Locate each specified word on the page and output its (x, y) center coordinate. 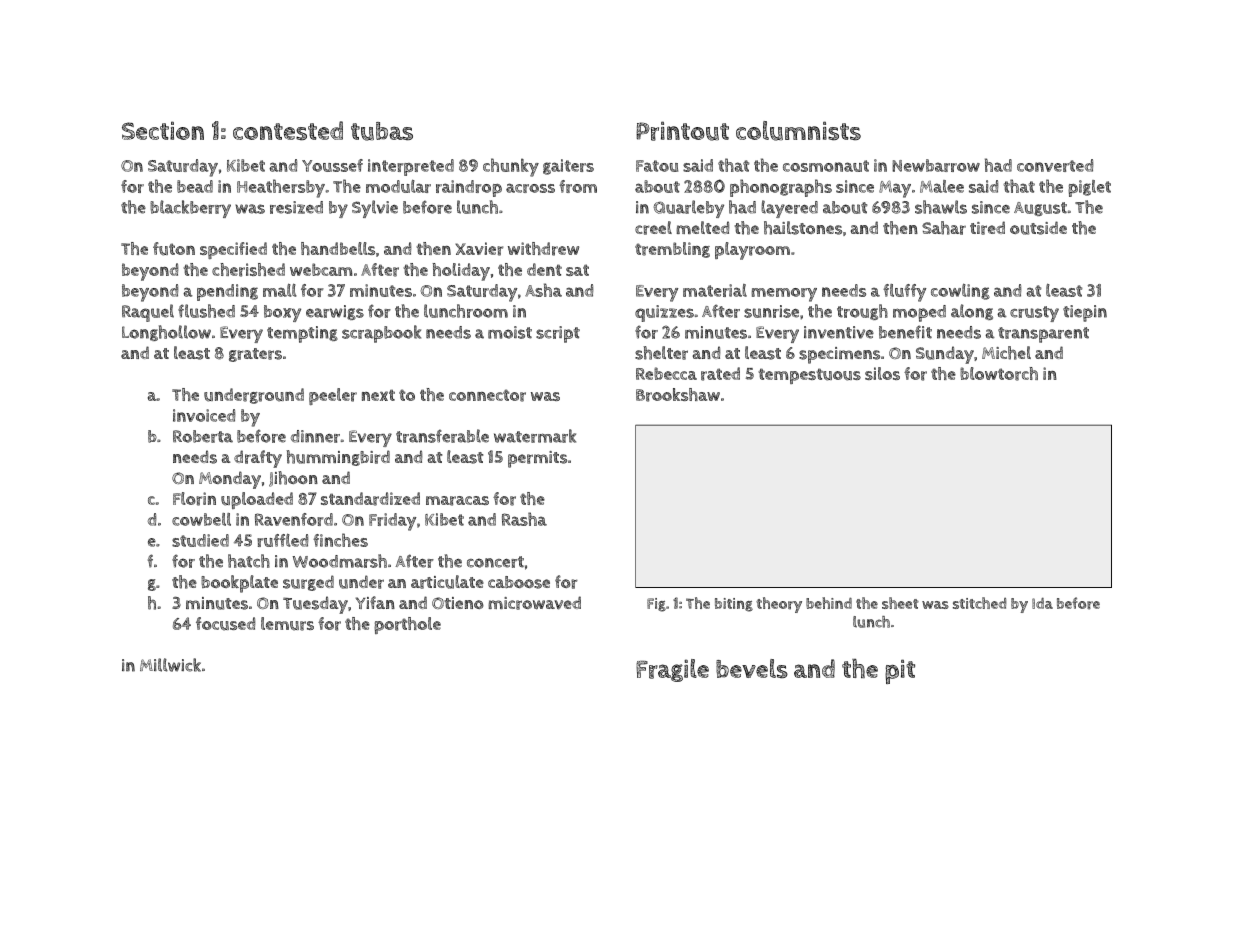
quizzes (664, 313)
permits (537, 459)
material (715, 290)
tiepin (1085, 313)
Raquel (148, 313)
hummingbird (338, 458)
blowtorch (999, 374)
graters (255, 355)
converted (1055, 165)
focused (225, 624)
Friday (392, 522)
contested (288, 130)
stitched (979, 603)
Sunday (945, 355)
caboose (519, 582)
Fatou (657, 166)
